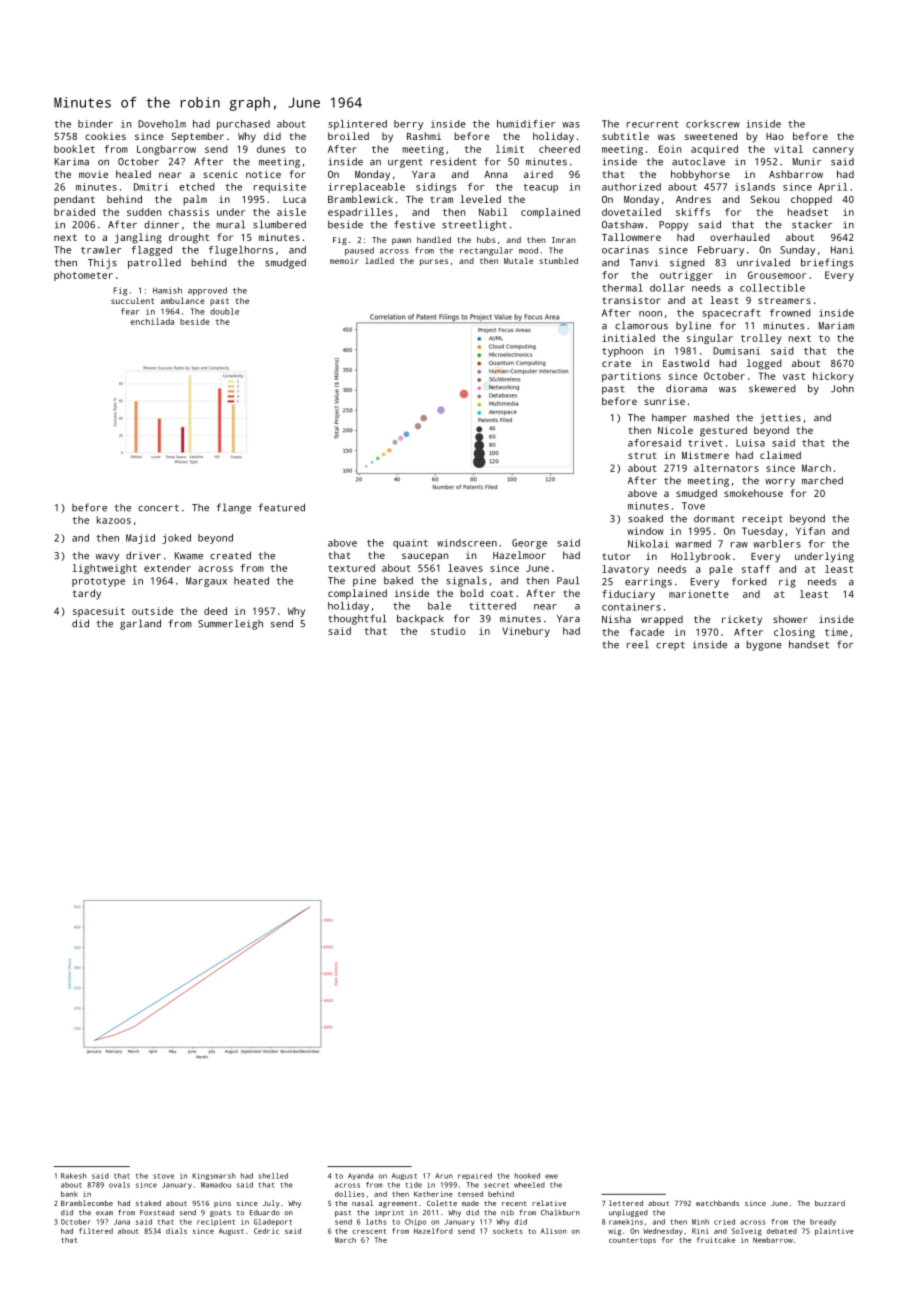 This document has height=1316, width=908. What do you see at coordinates (152, 321) in the document?
I see `enchilada` at bounding box center [152, 321].
